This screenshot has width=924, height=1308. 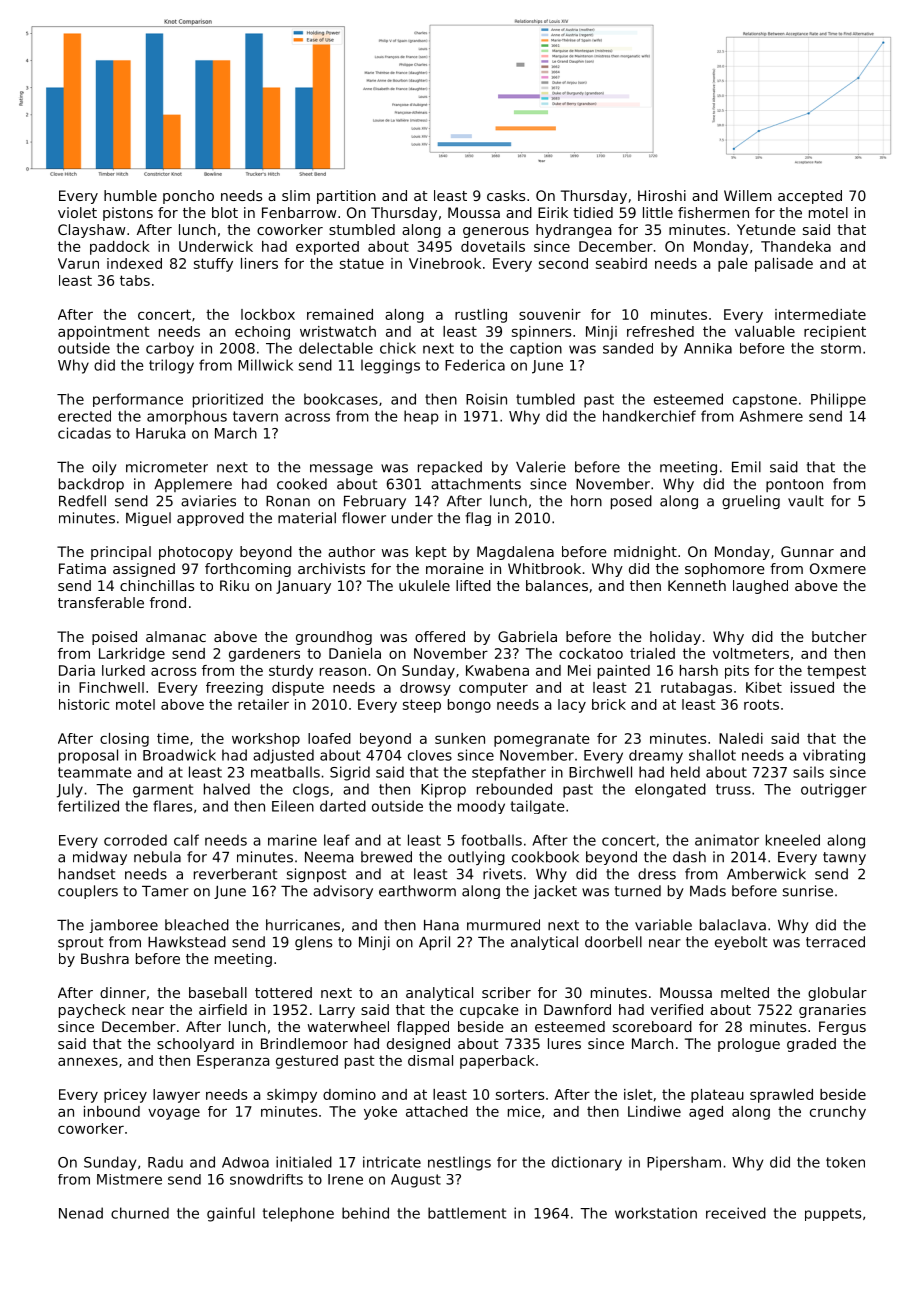 What do you see at coordinates (467, 1213) in the screenshot?
I see `battlement` at bounding box center [467, 1213].
